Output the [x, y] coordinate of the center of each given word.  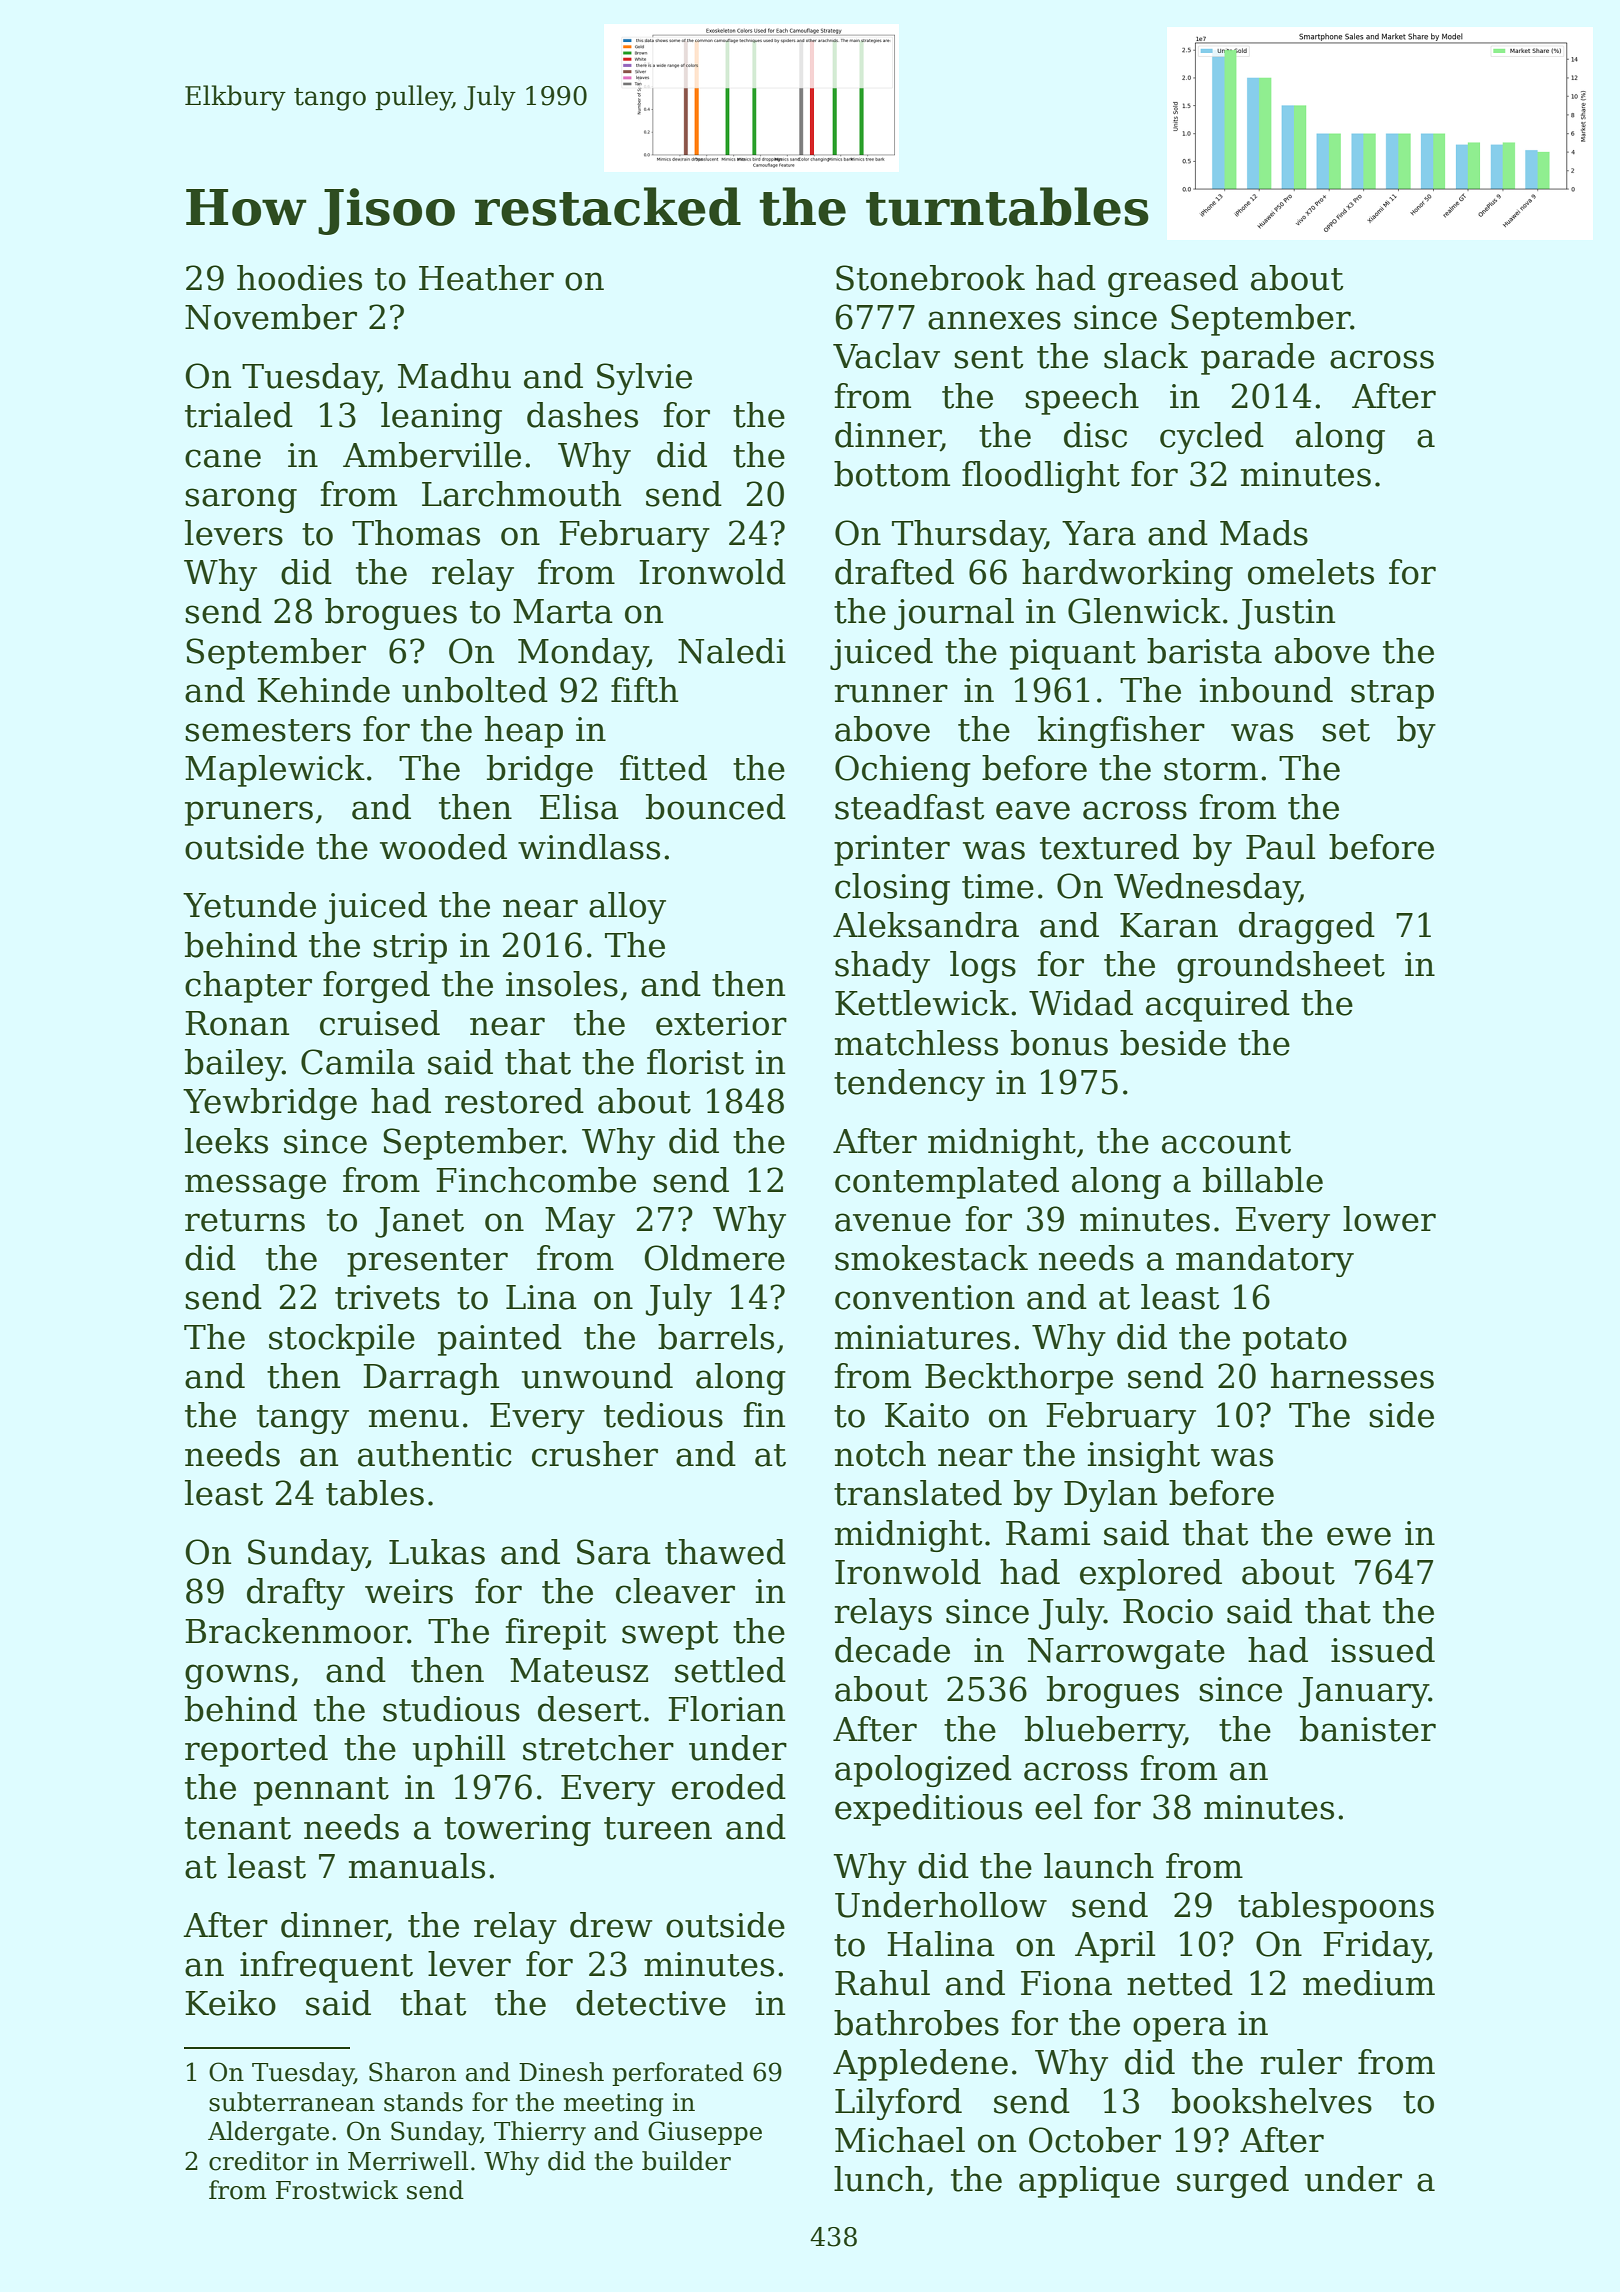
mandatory [1265, 1261]
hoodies [299, 278]
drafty [296, 1594]
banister [1368, 1729]
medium [1369, 1983]
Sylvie [644, 379]
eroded [729, 1787]
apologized [923, 1771]
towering [517, 1830]
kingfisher [1121, 732]
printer [892, 850]
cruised [380, 1023]
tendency [909, 1085]
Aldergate [268, 2133]
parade [1258, 359]
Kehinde [323, 690]
